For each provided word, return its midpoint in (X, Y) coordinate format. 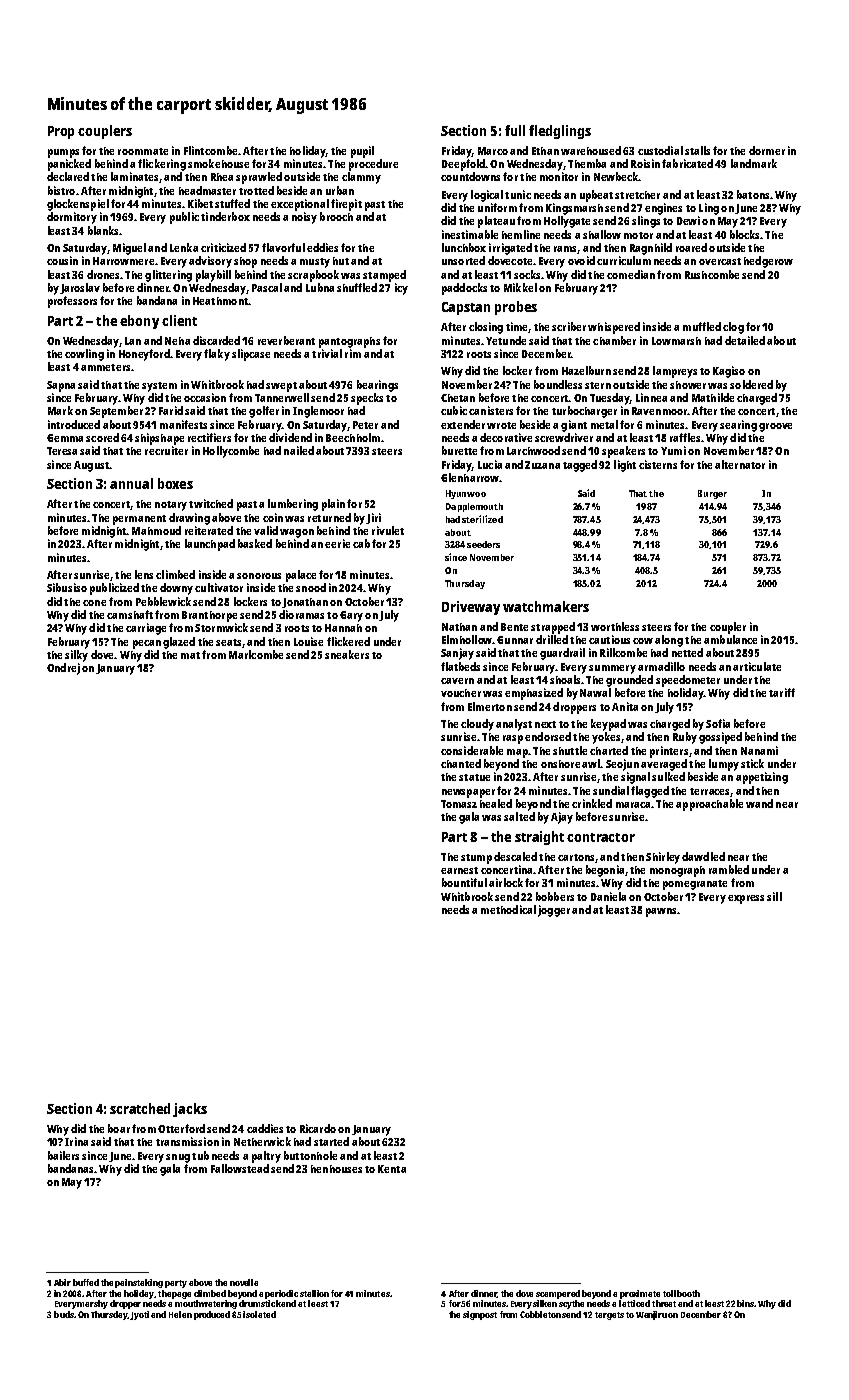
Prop (61, 132)
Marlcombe (256, 654)
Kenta (392, 1169)
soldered (751, 384)
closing (486, 328)
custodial (660, 150)
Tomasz (459, 804)
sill (774, 896)
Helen (180, 1314)
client (179, 320)
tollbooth (681, 1293)
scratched (140, 1108)
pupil (362, 152)
